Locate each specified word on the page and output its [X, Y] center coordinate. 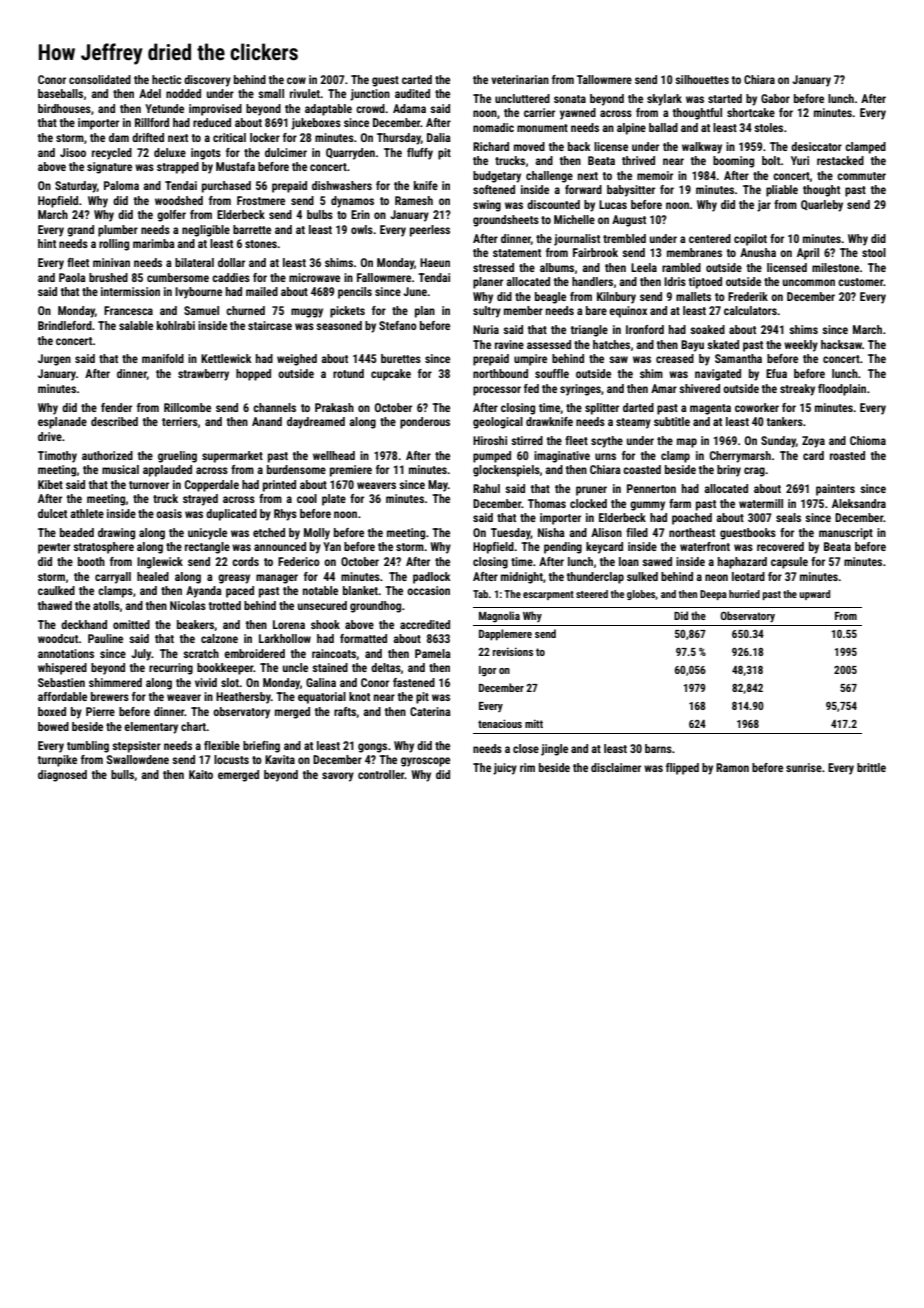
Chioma [868, 440]
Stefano [398, 325]
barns [658, 748]
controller [381, 774]
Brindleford [65, 325]
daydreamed [316, 423]
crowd [370, 108]
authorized [107, 455]
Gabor [775, 98]
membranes [694, 252]
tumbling [88, 747]
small [271, 93]
